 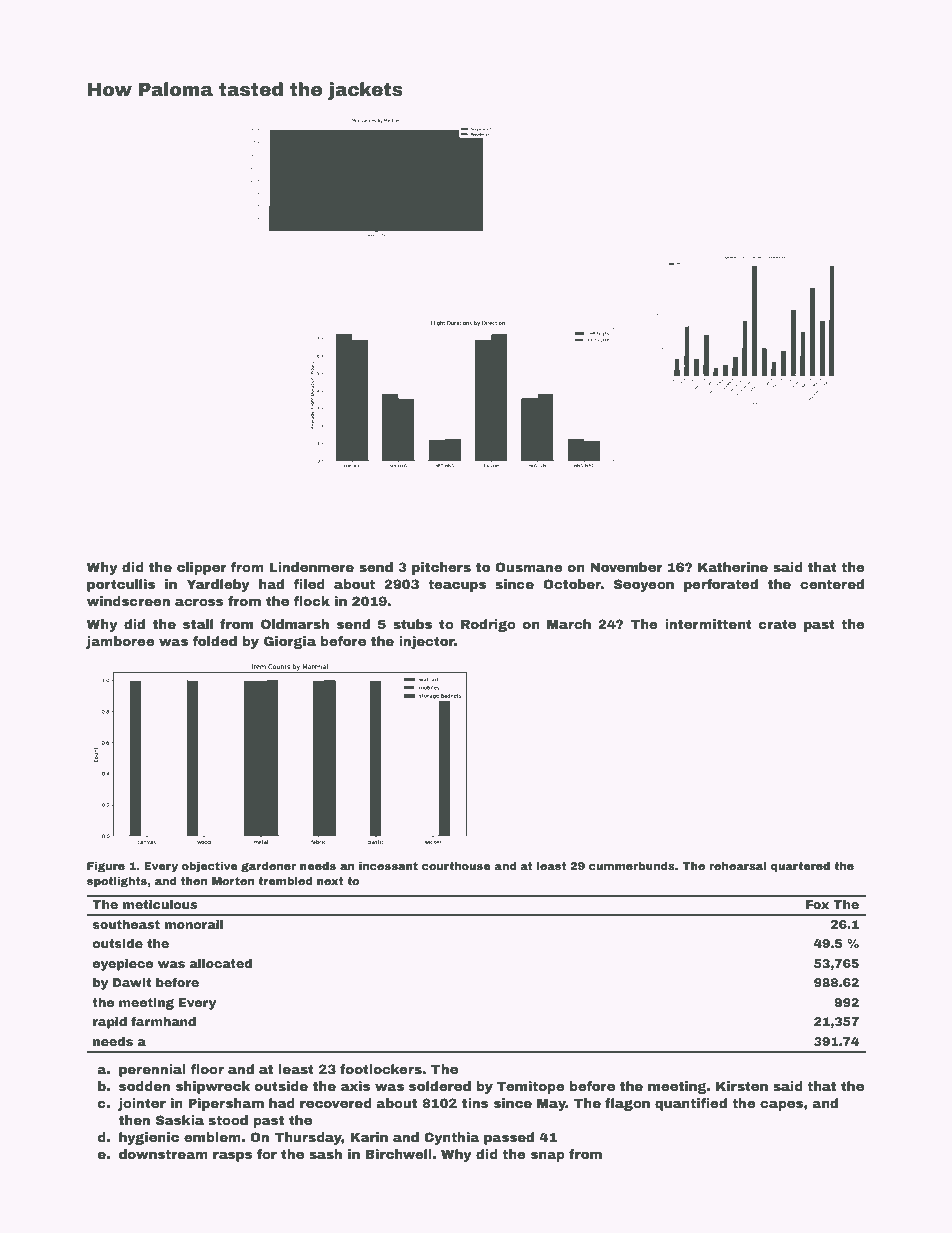 What do you see at coordinates (268, 867) in the page?
I see `gardener` at bounding box center [268, 867].
